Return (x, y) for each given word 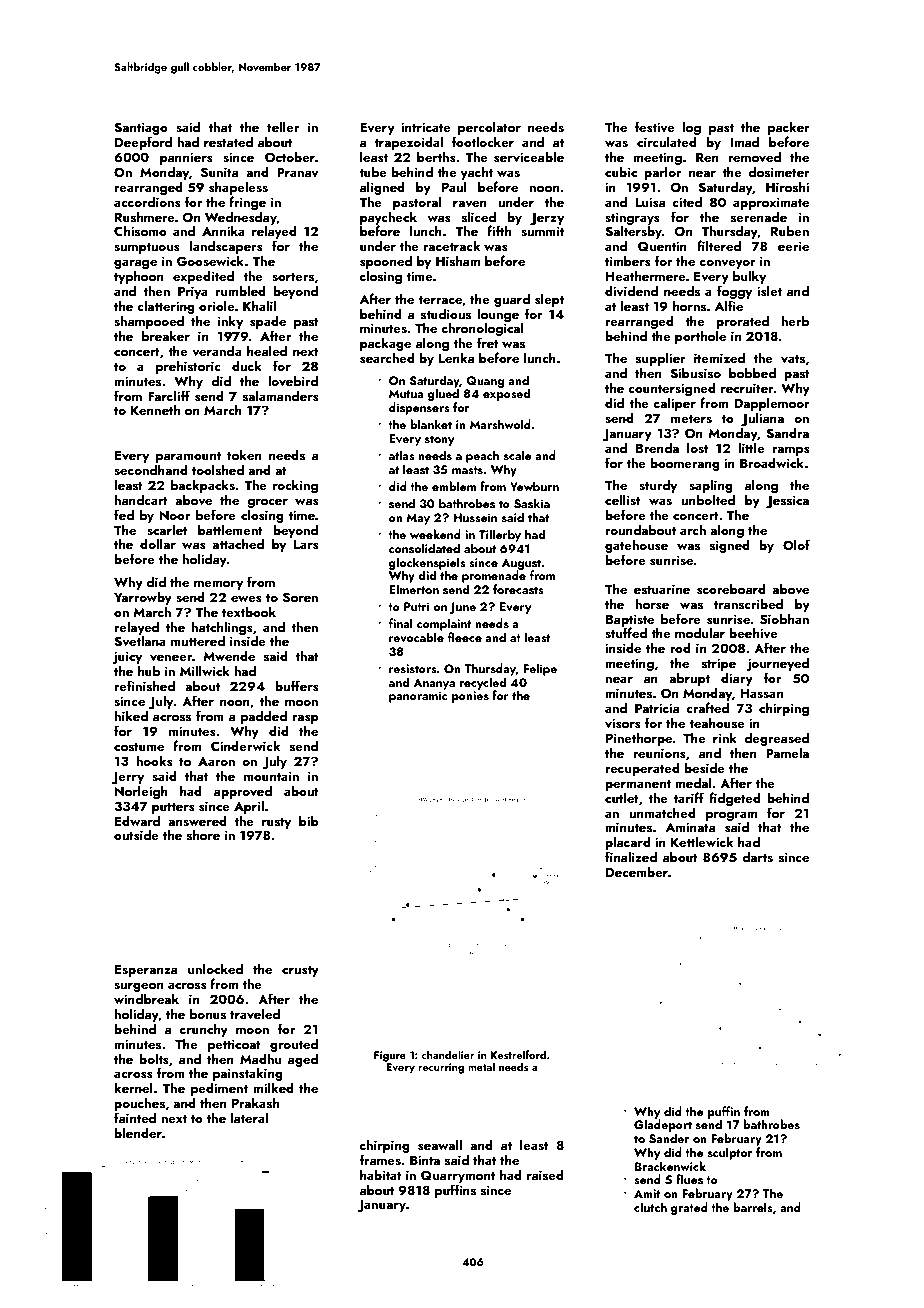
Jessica (787, 501)
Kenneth (155, 409)
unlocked (215, 968)
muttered (198, 640)
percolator (489, 128)
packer (789, 128)
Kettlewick (702, 841)
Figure (390, 1056)
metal (481, 1066)
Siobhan (784, 619)
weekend (435, 534)
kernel (133, 1087)
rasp (305, 719)
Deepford (143, 143)
